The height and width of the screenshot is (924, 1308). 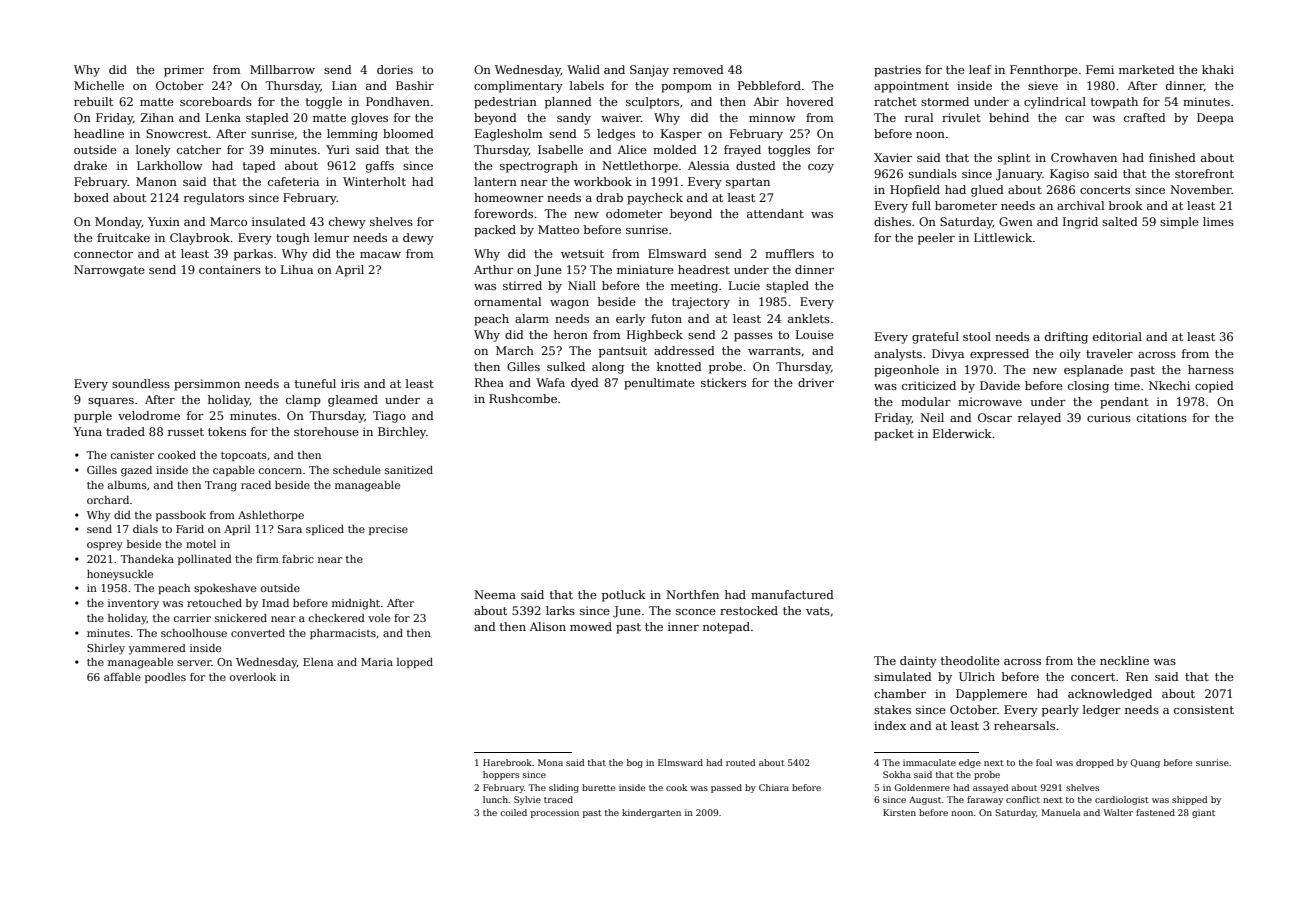 I want to click on editorial, so click(x=1117, y=336).
